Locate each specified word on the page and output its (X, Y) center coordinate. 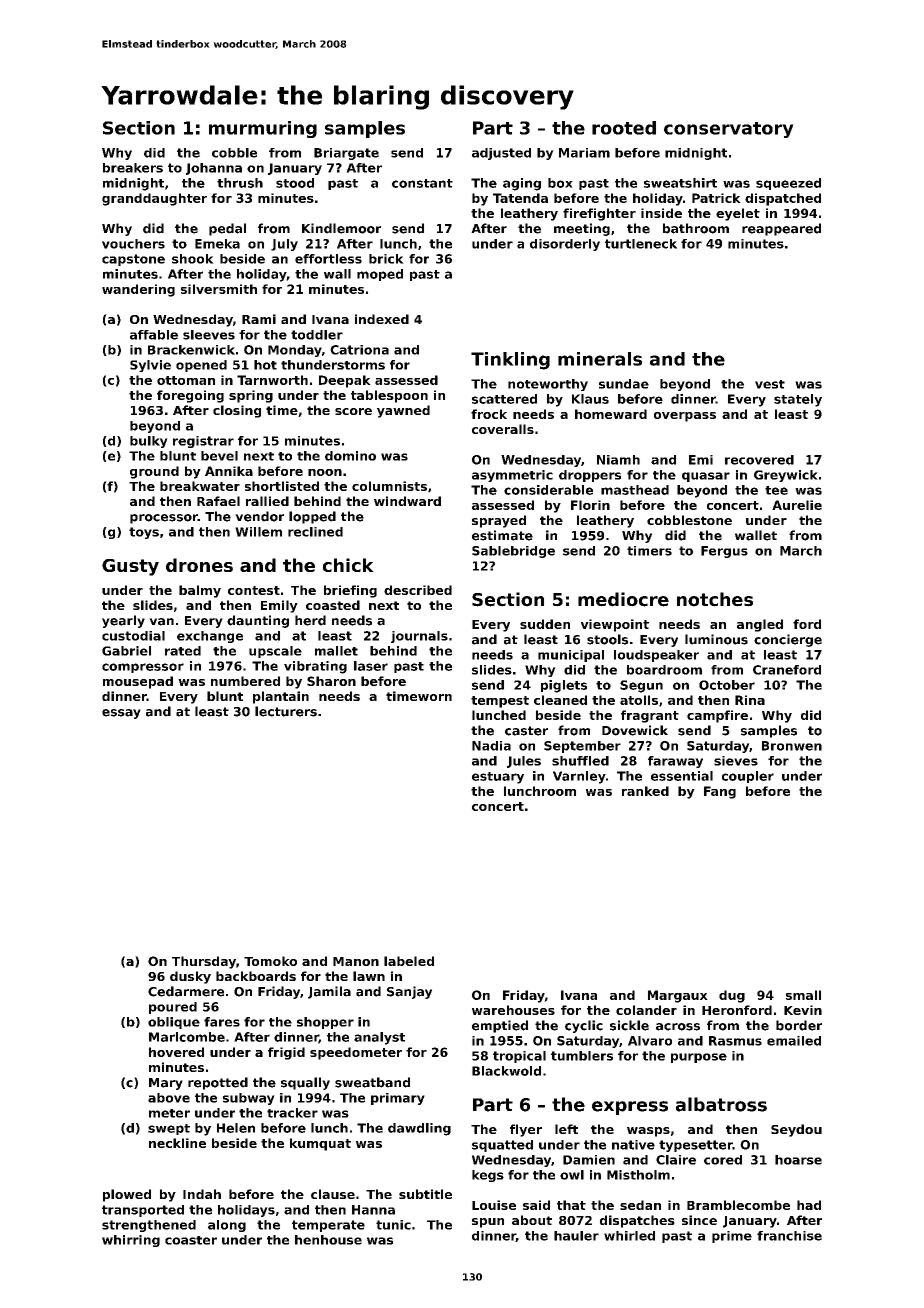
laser (371, 666)
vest (770, 384)
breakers (133, 168)
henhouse (328, 1240)
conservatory (729, 130)
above (169, 1098)
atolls (639, 700)
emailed (794, 1041)
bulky (149, 442)
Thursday (204, 962)
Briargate (346, 154)
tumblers (582, 1056)
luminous (716, 639)
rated (183, 651)
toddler (317, 335)
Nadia (491, 746)
